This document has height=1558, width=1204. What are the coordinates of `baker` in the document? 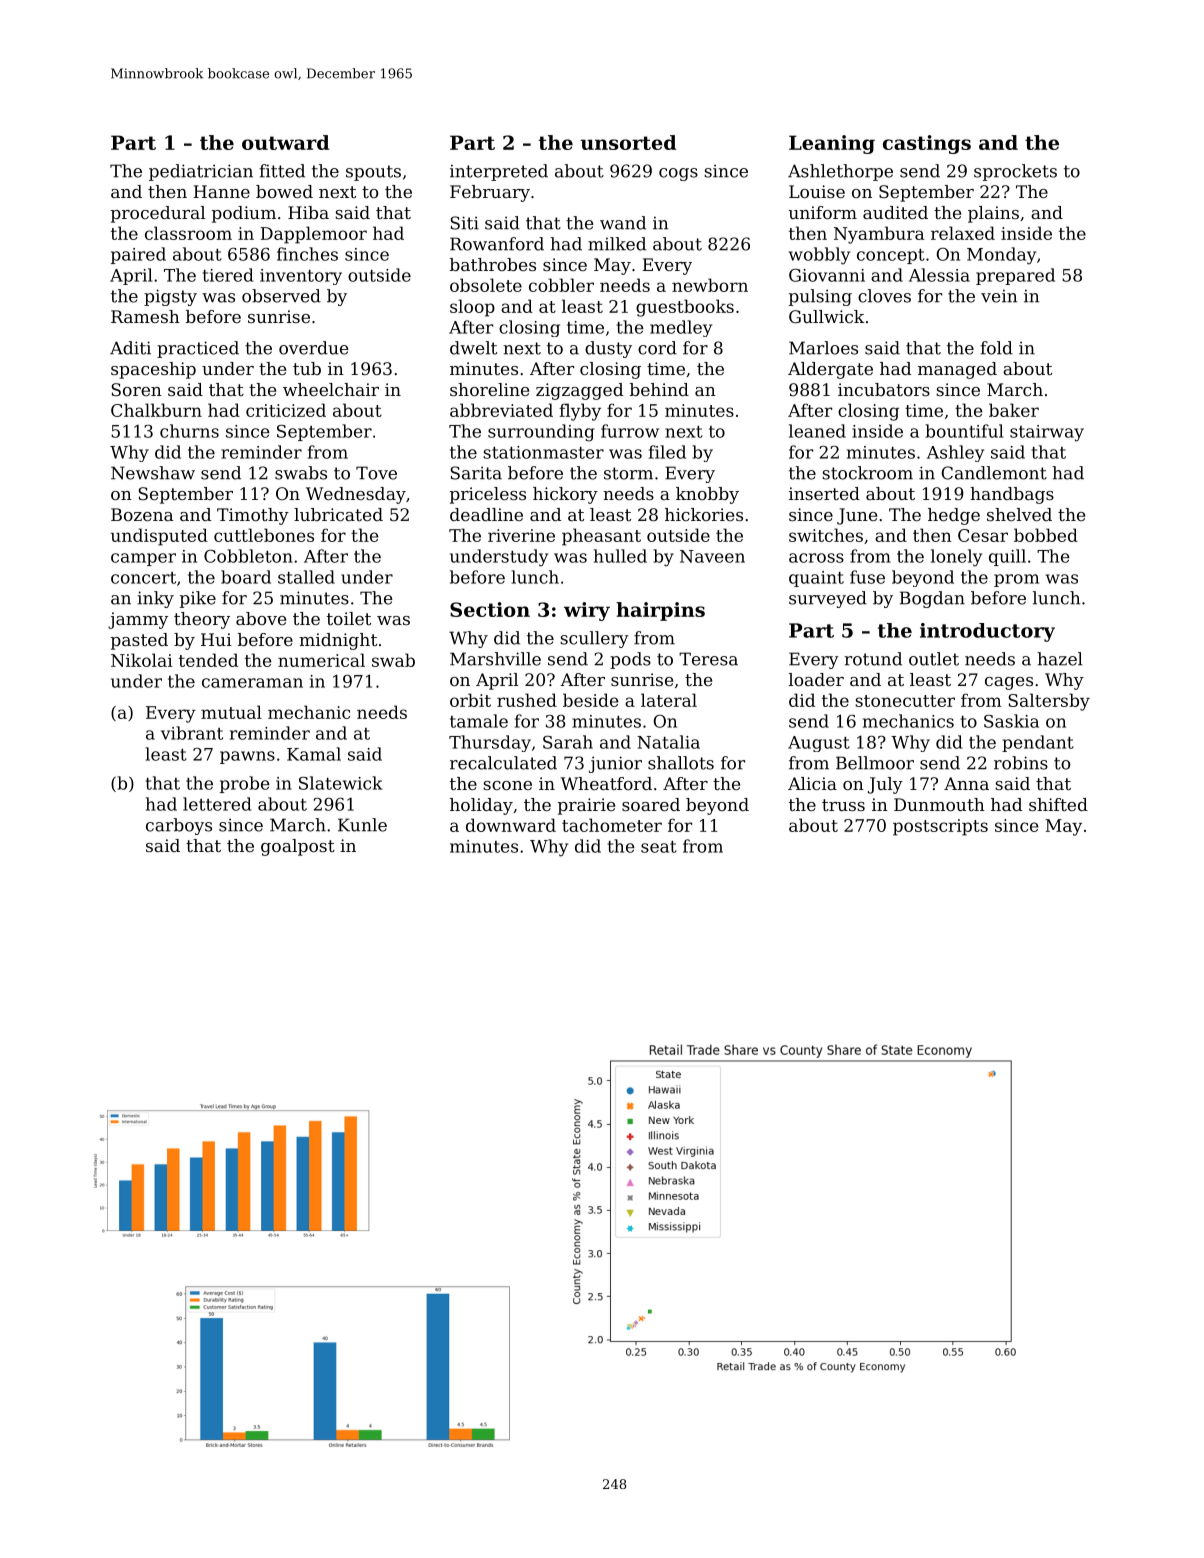 It's located at (1014, 410).
